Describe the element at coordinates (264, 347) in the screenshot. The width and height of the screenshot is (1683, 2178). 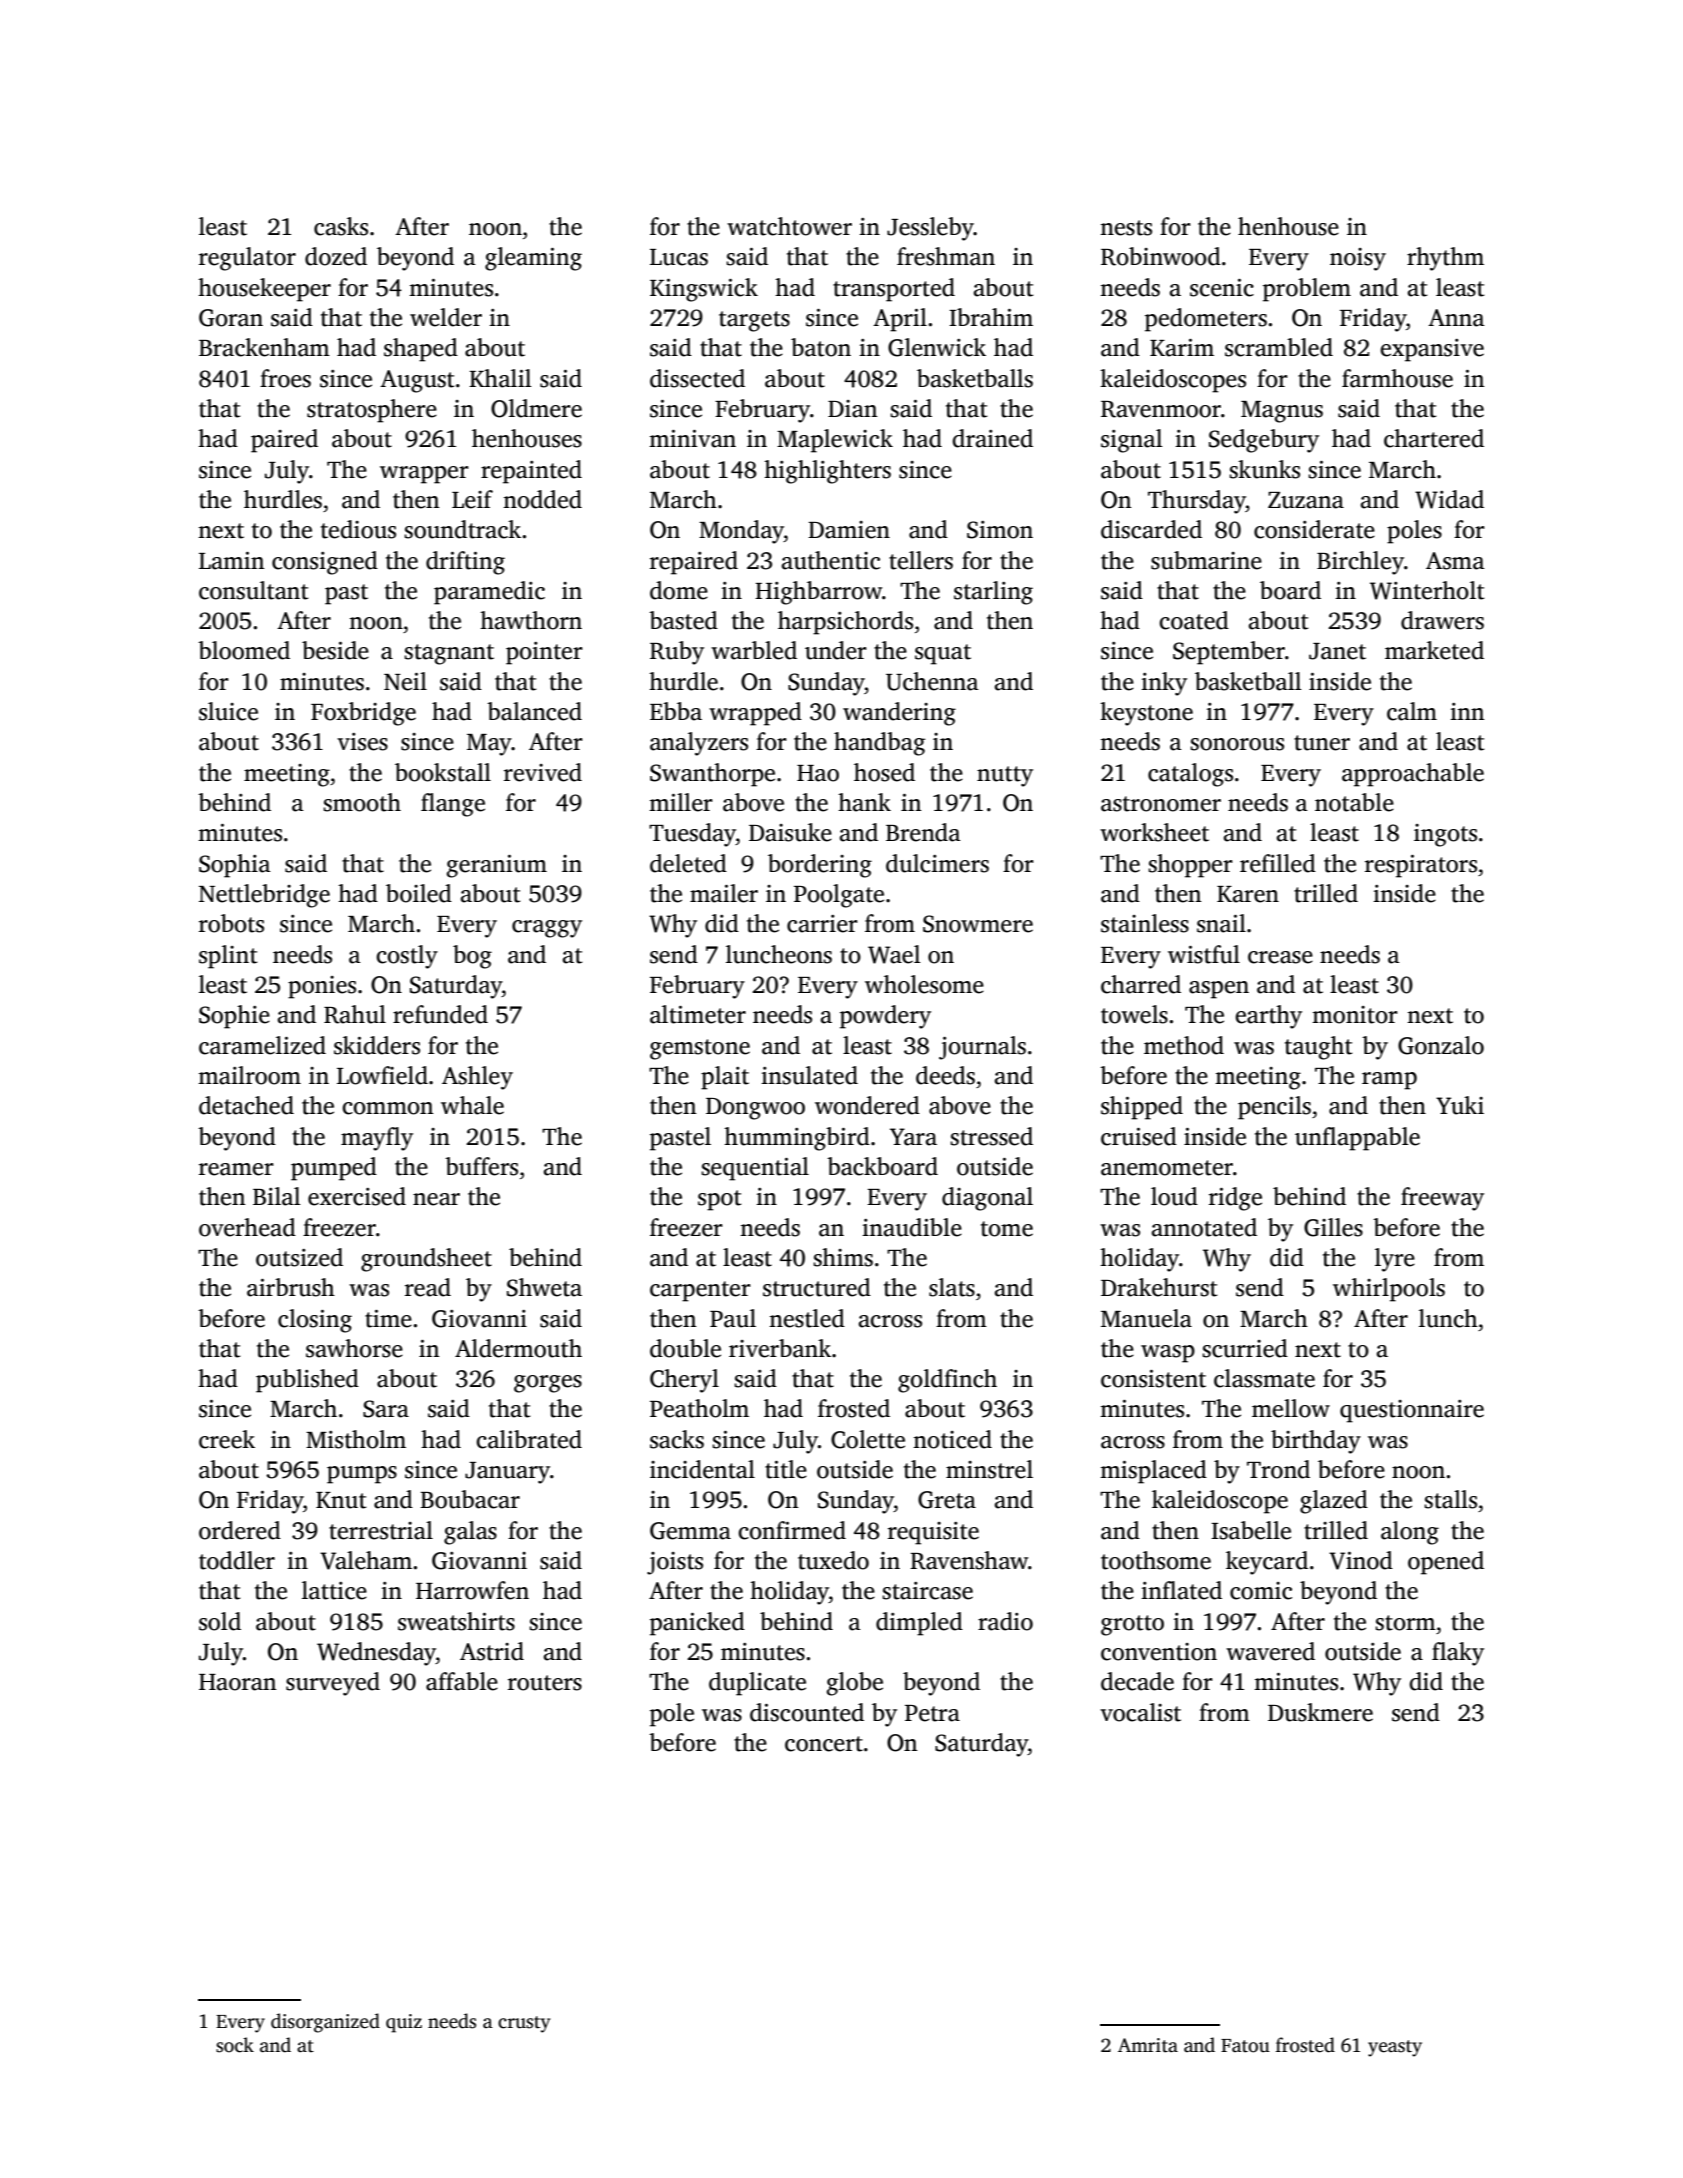
I see `Brackenham` at that location.
